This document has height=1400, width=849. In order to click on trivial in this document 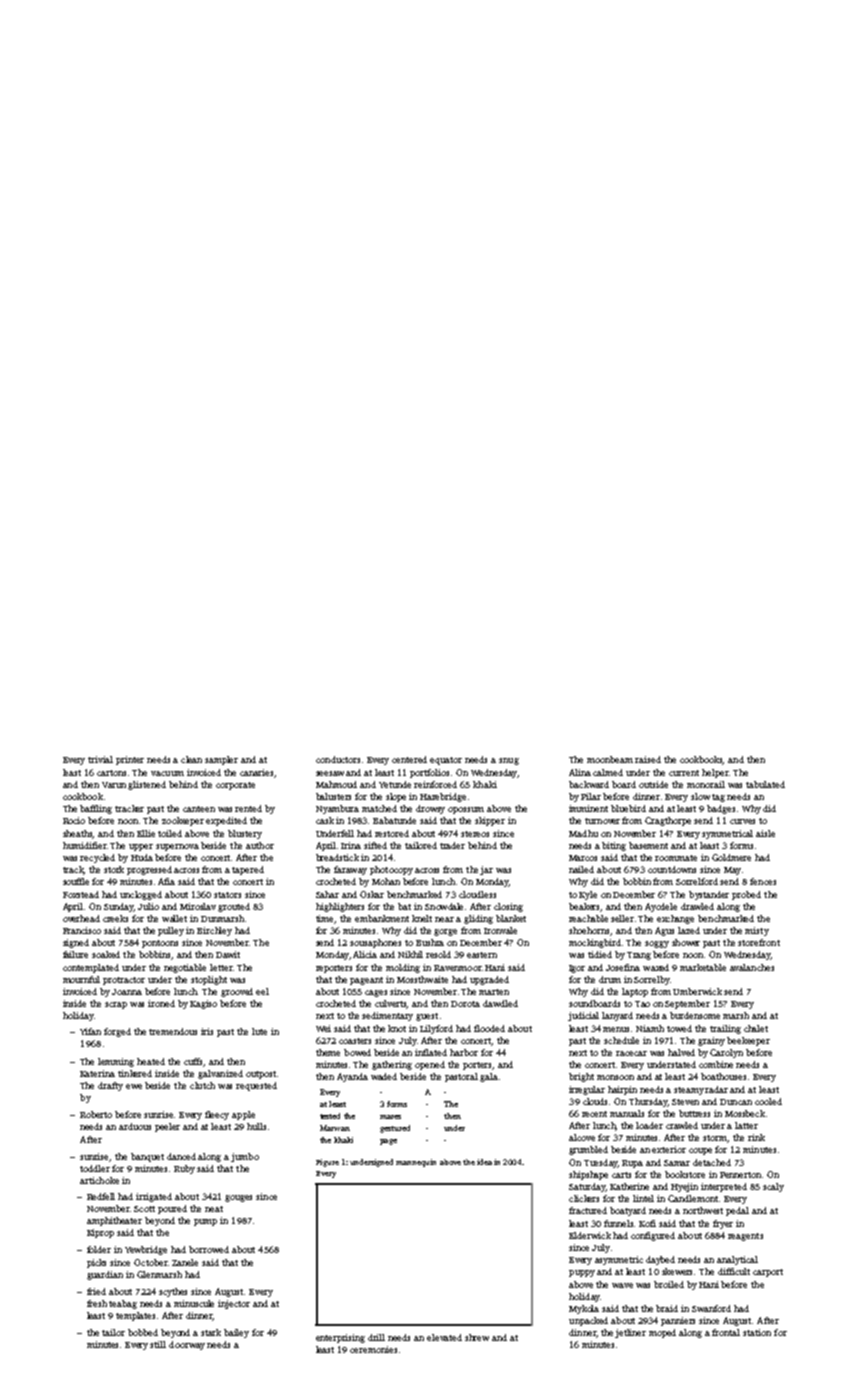, I will do `click(100, 759)`.
